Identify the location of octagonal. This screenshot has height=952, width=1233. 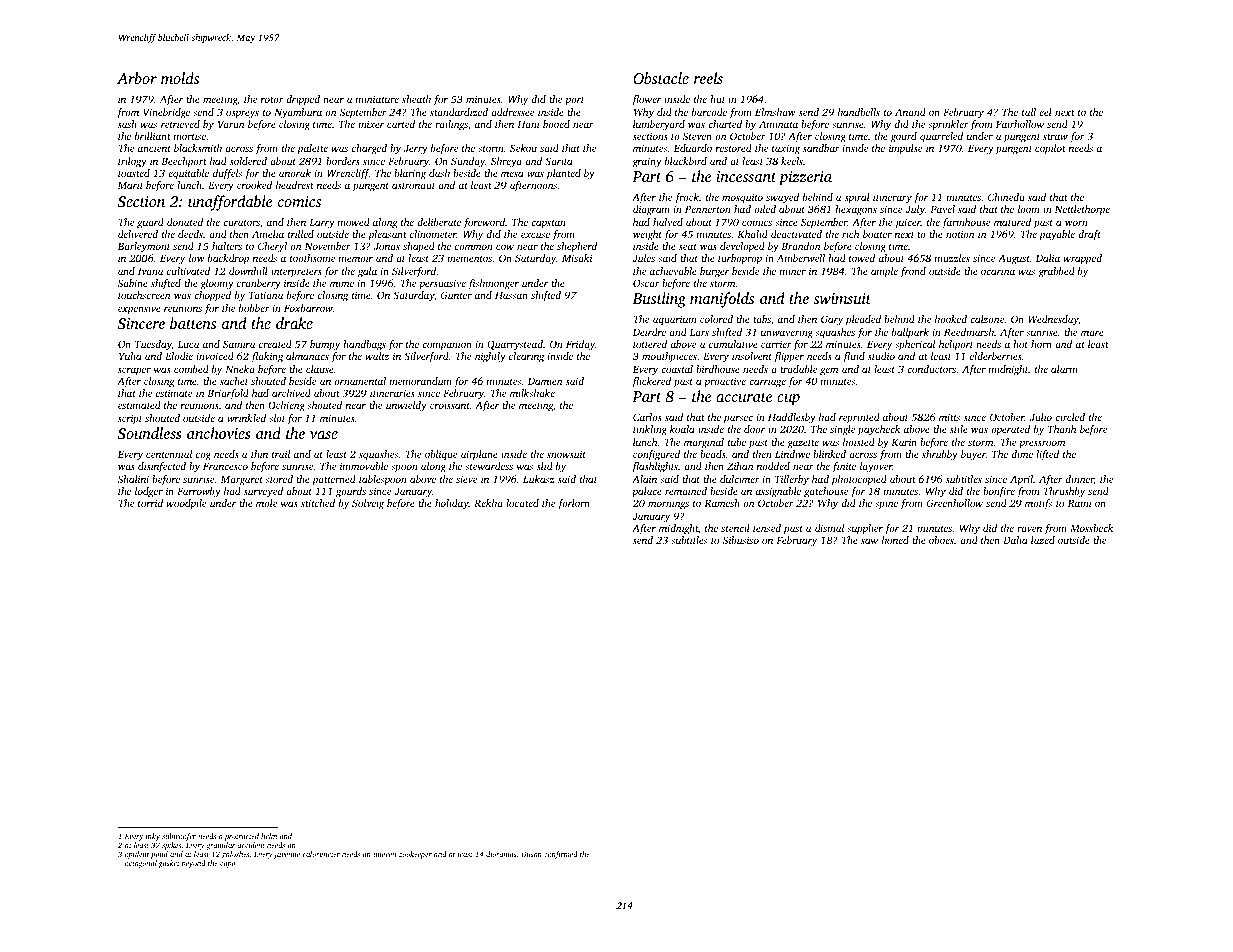
(141, 864).
